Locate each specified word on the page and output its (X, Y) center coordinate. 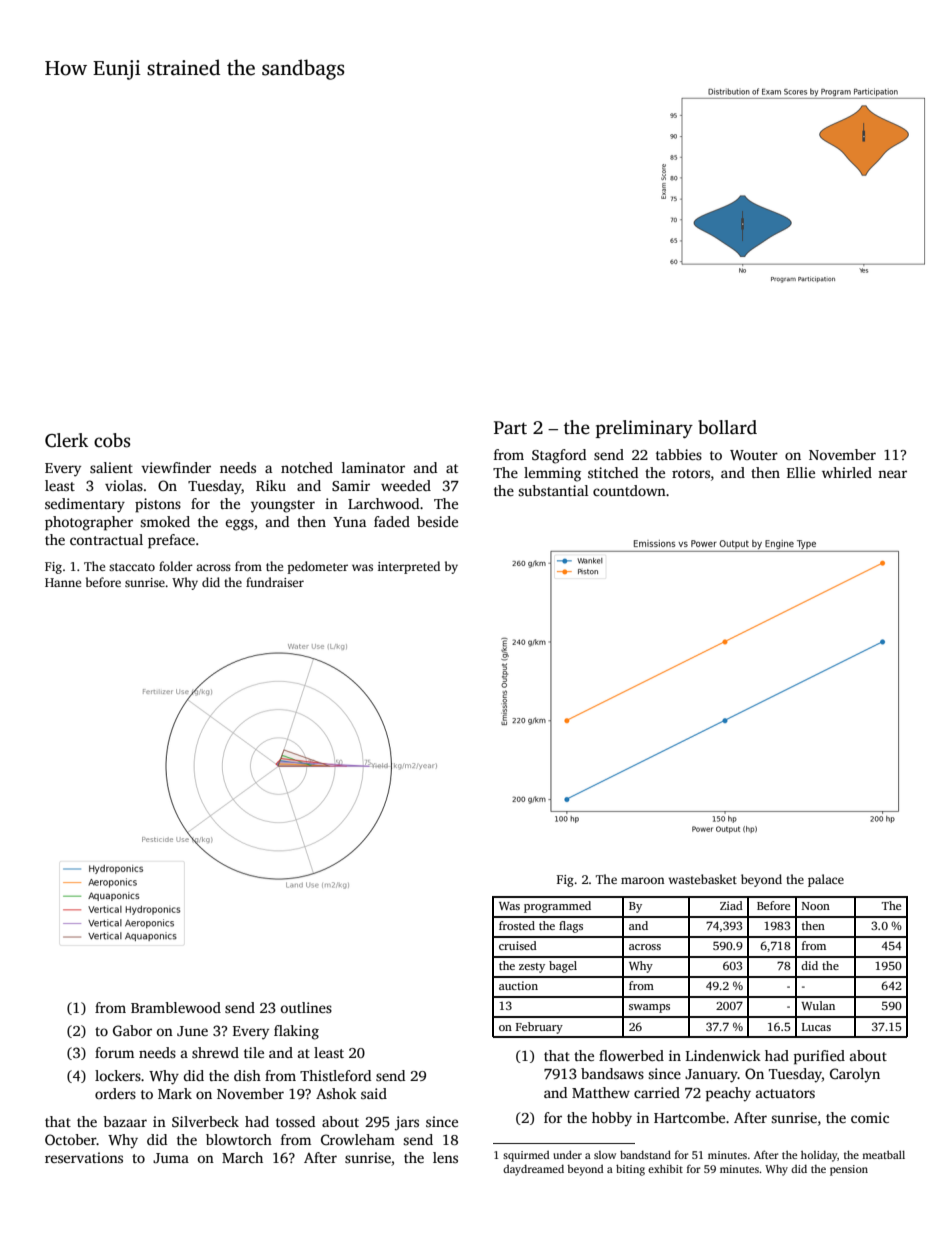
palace (826, 880)
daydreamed (533, 1170)
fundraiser (275, 582)
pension (849, 1170)
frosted (517, 925)
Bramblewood (176, 1007)
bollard (727, 427)
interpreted (409, 567)
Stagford (559, 456)
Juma (171, 1158)
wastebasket (702, 879)
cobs (112, 440)
